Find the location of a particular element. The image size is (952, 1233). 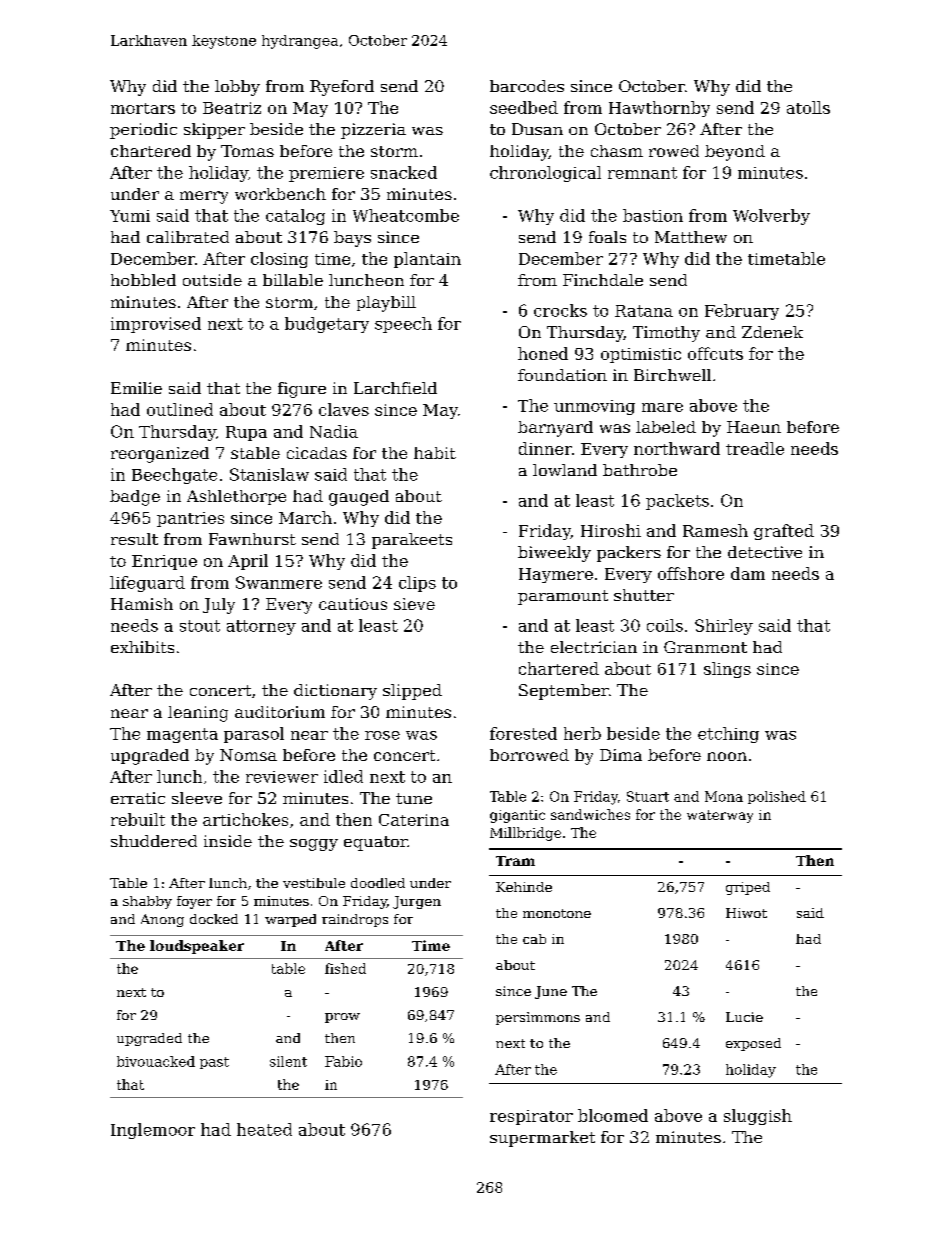

leaning is located at coordinates (198, 714).
